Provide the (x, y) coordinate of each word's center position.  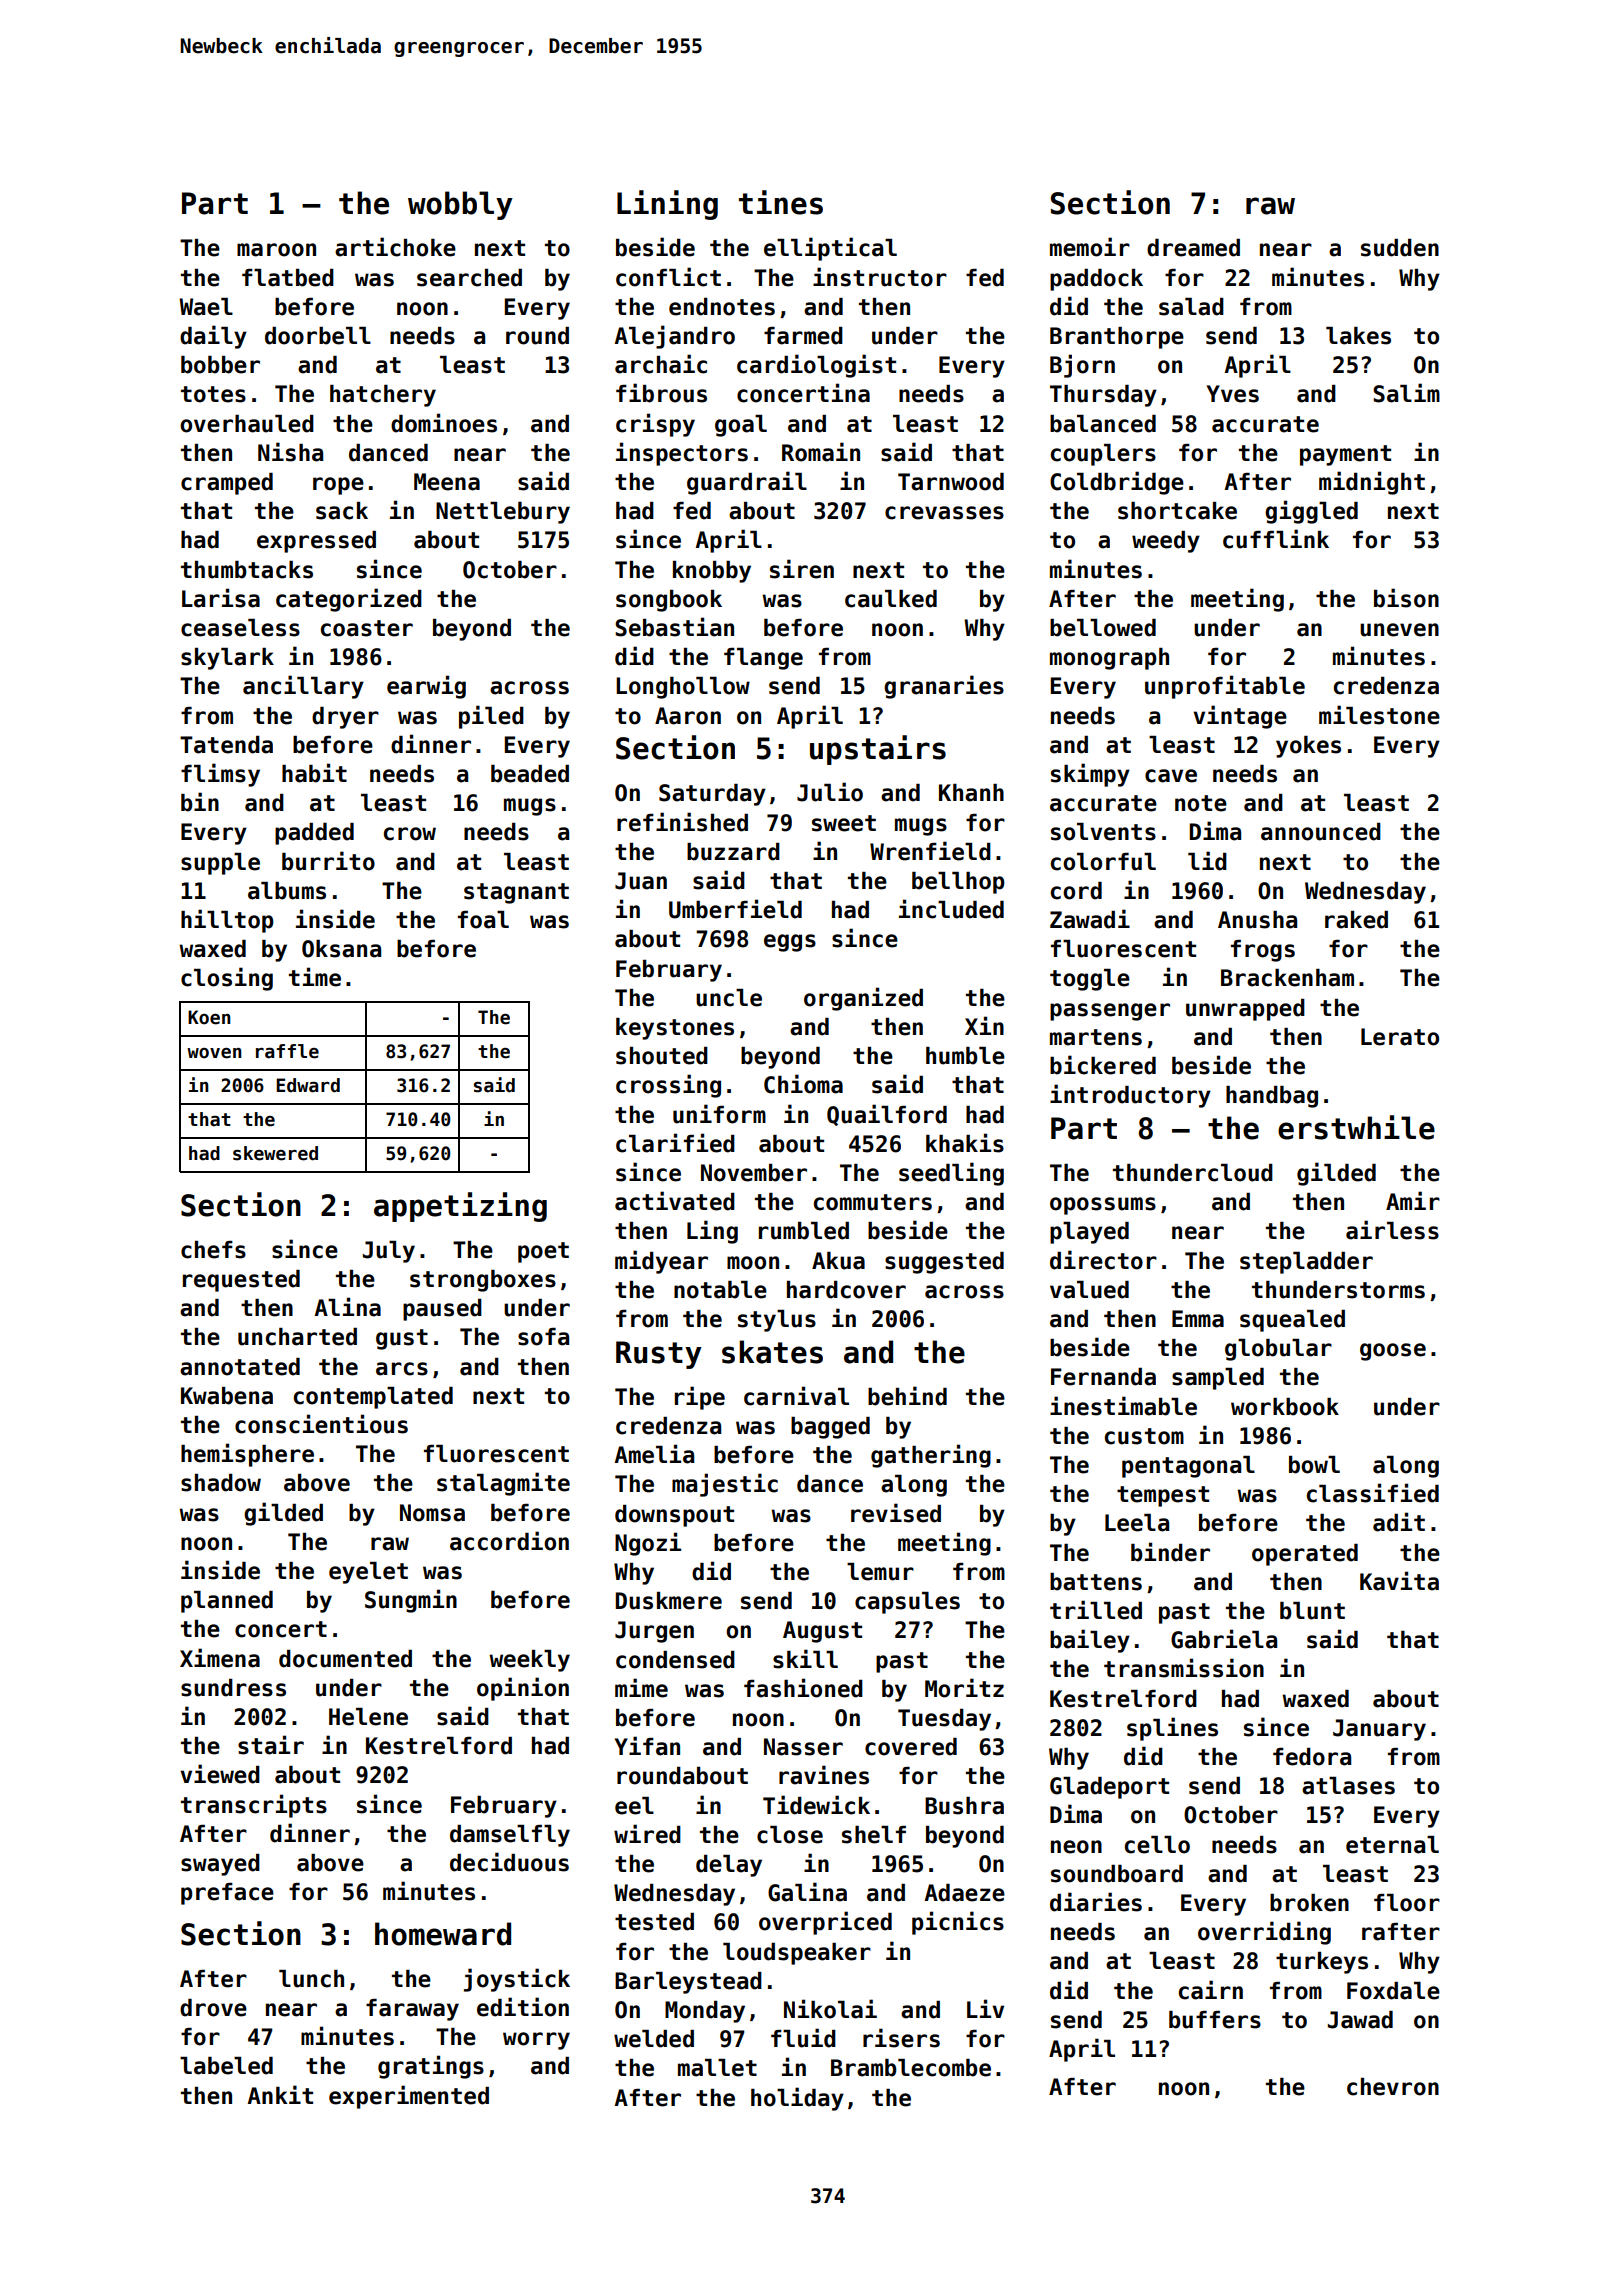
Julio (830, 792)
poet (543, 1252)
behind (907, 1396)
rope (338, 486)
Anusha (1257, 920)
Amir (1413, 1200)
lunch (311, 1979)
